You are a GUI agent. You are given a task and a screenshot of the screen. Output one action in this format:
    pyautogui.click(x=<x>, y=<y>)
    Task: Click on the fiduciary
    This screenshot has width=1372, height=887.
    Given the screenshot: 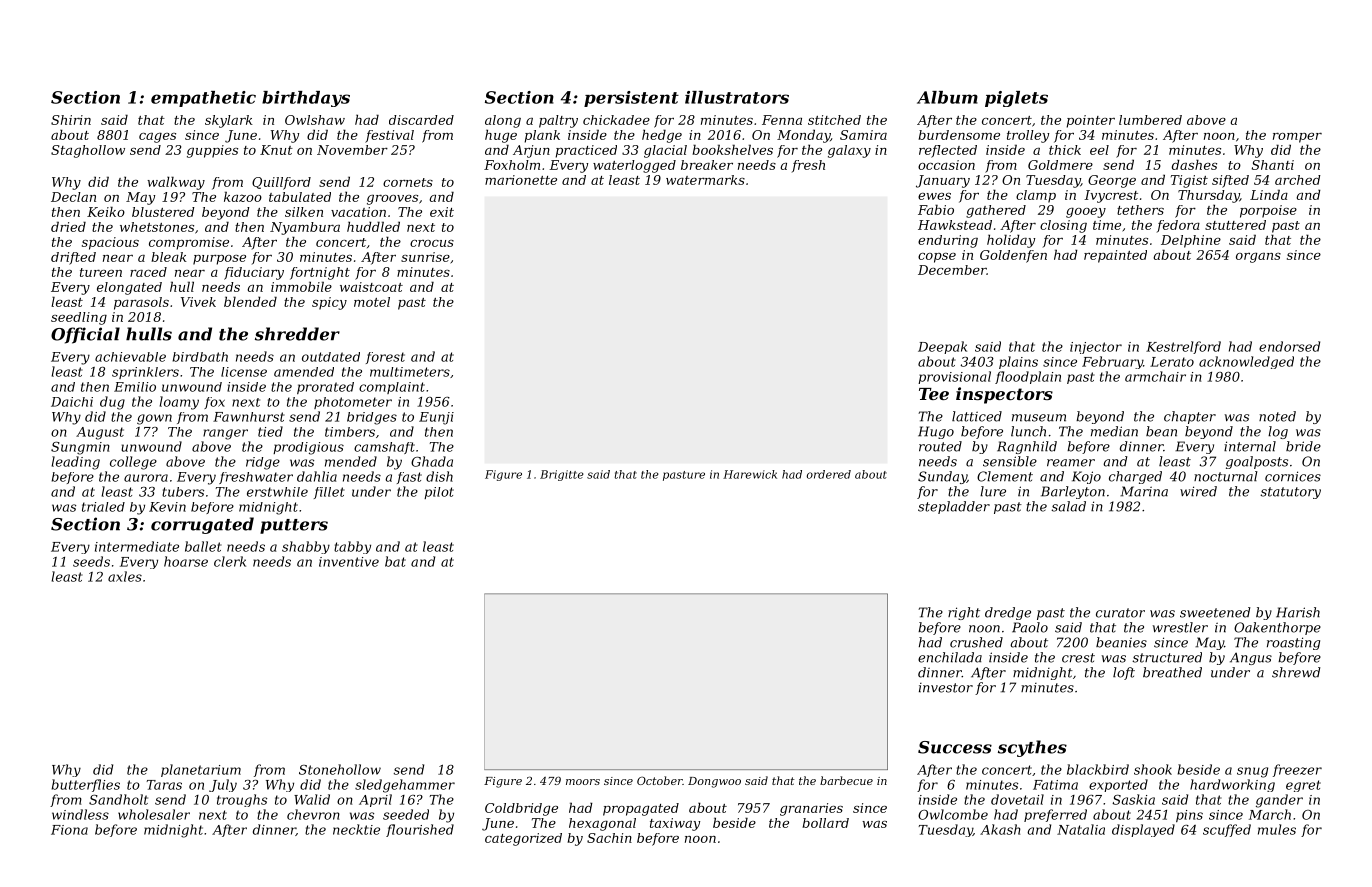 What is the action you would take?
    pyautogui.click(x=254, y=273)
